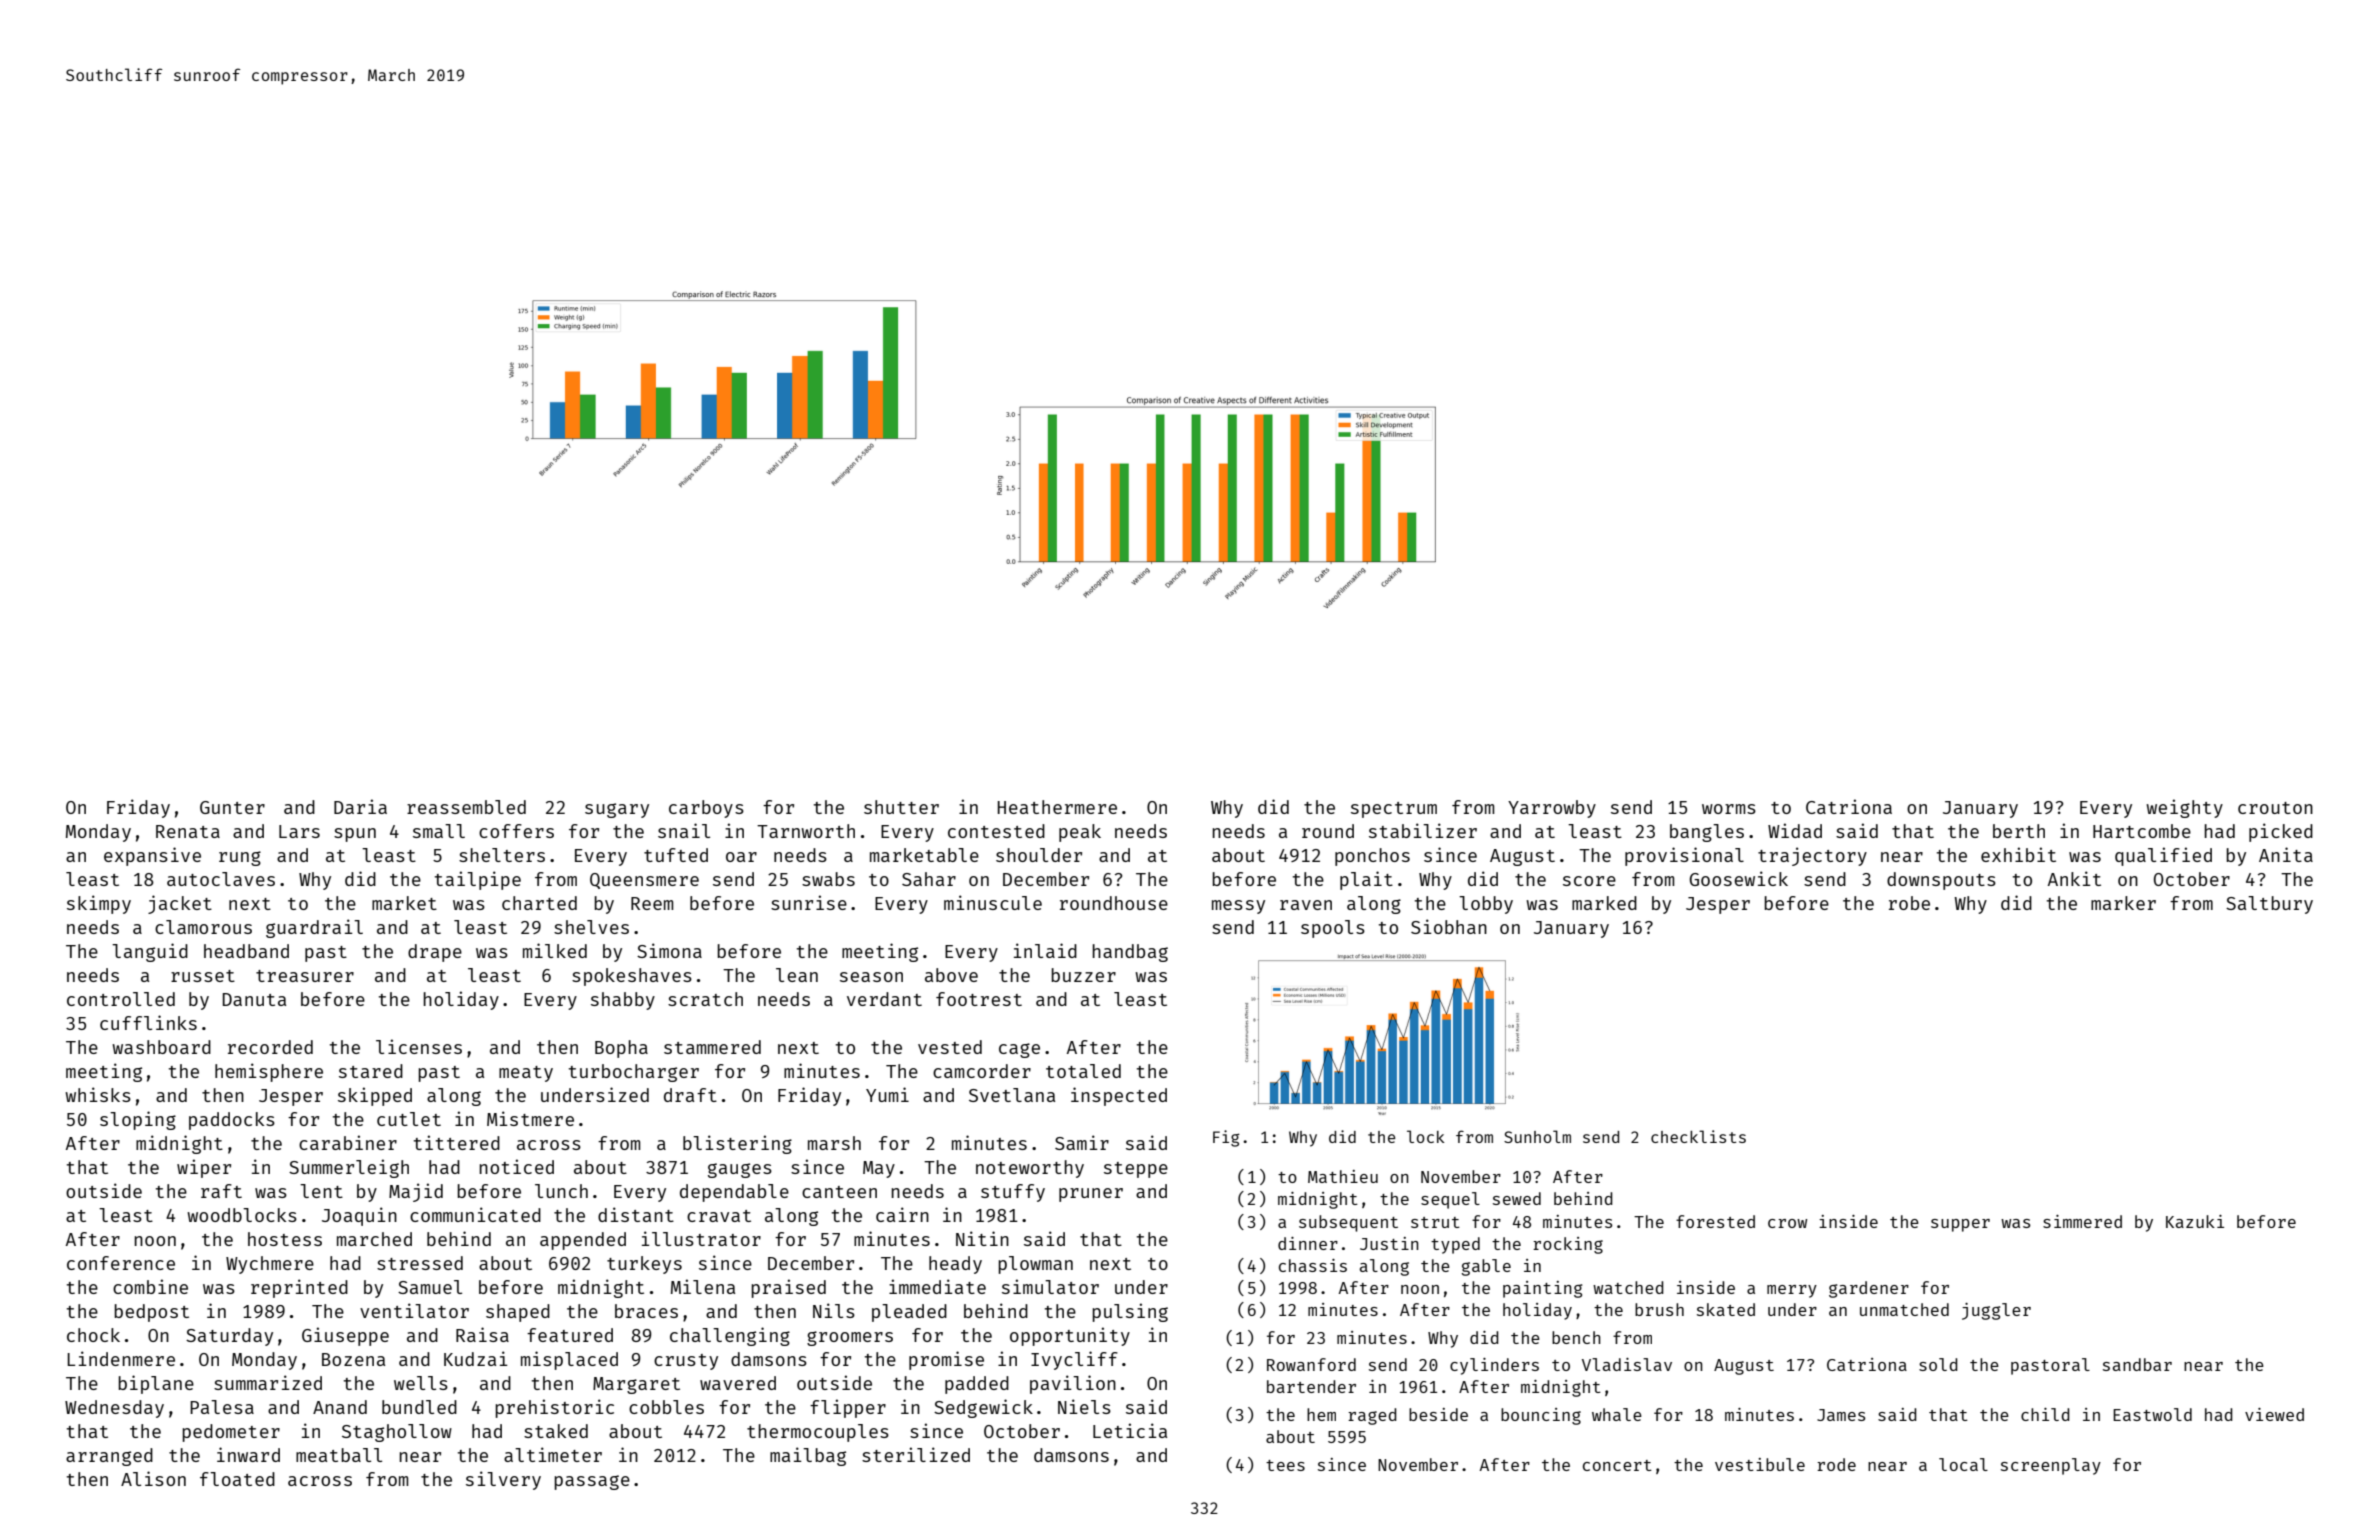 This page has height=1540, width=2380. Describe the element at coordinates (1285, 1465) in the page. I see `tees` at that location.
